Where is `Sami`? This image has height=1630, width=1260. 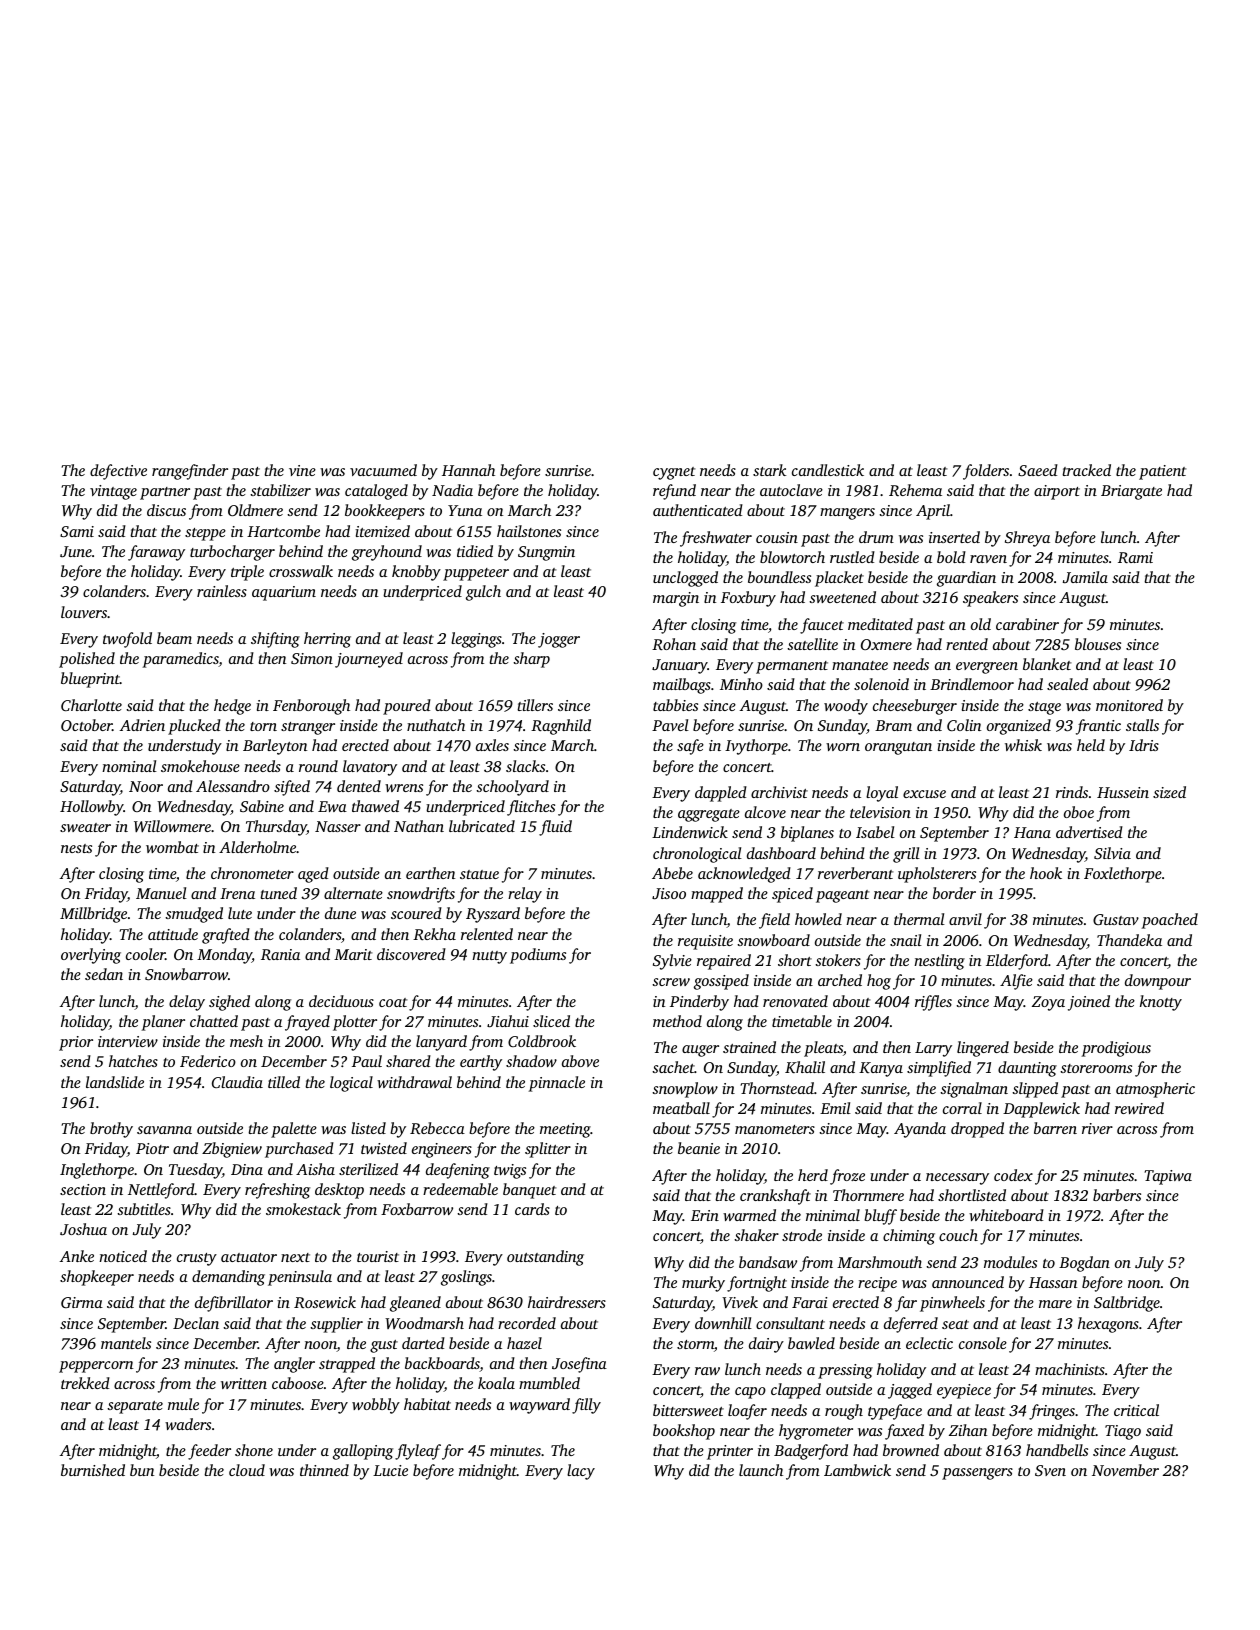
Sami is located at coordinates (77, 531).
